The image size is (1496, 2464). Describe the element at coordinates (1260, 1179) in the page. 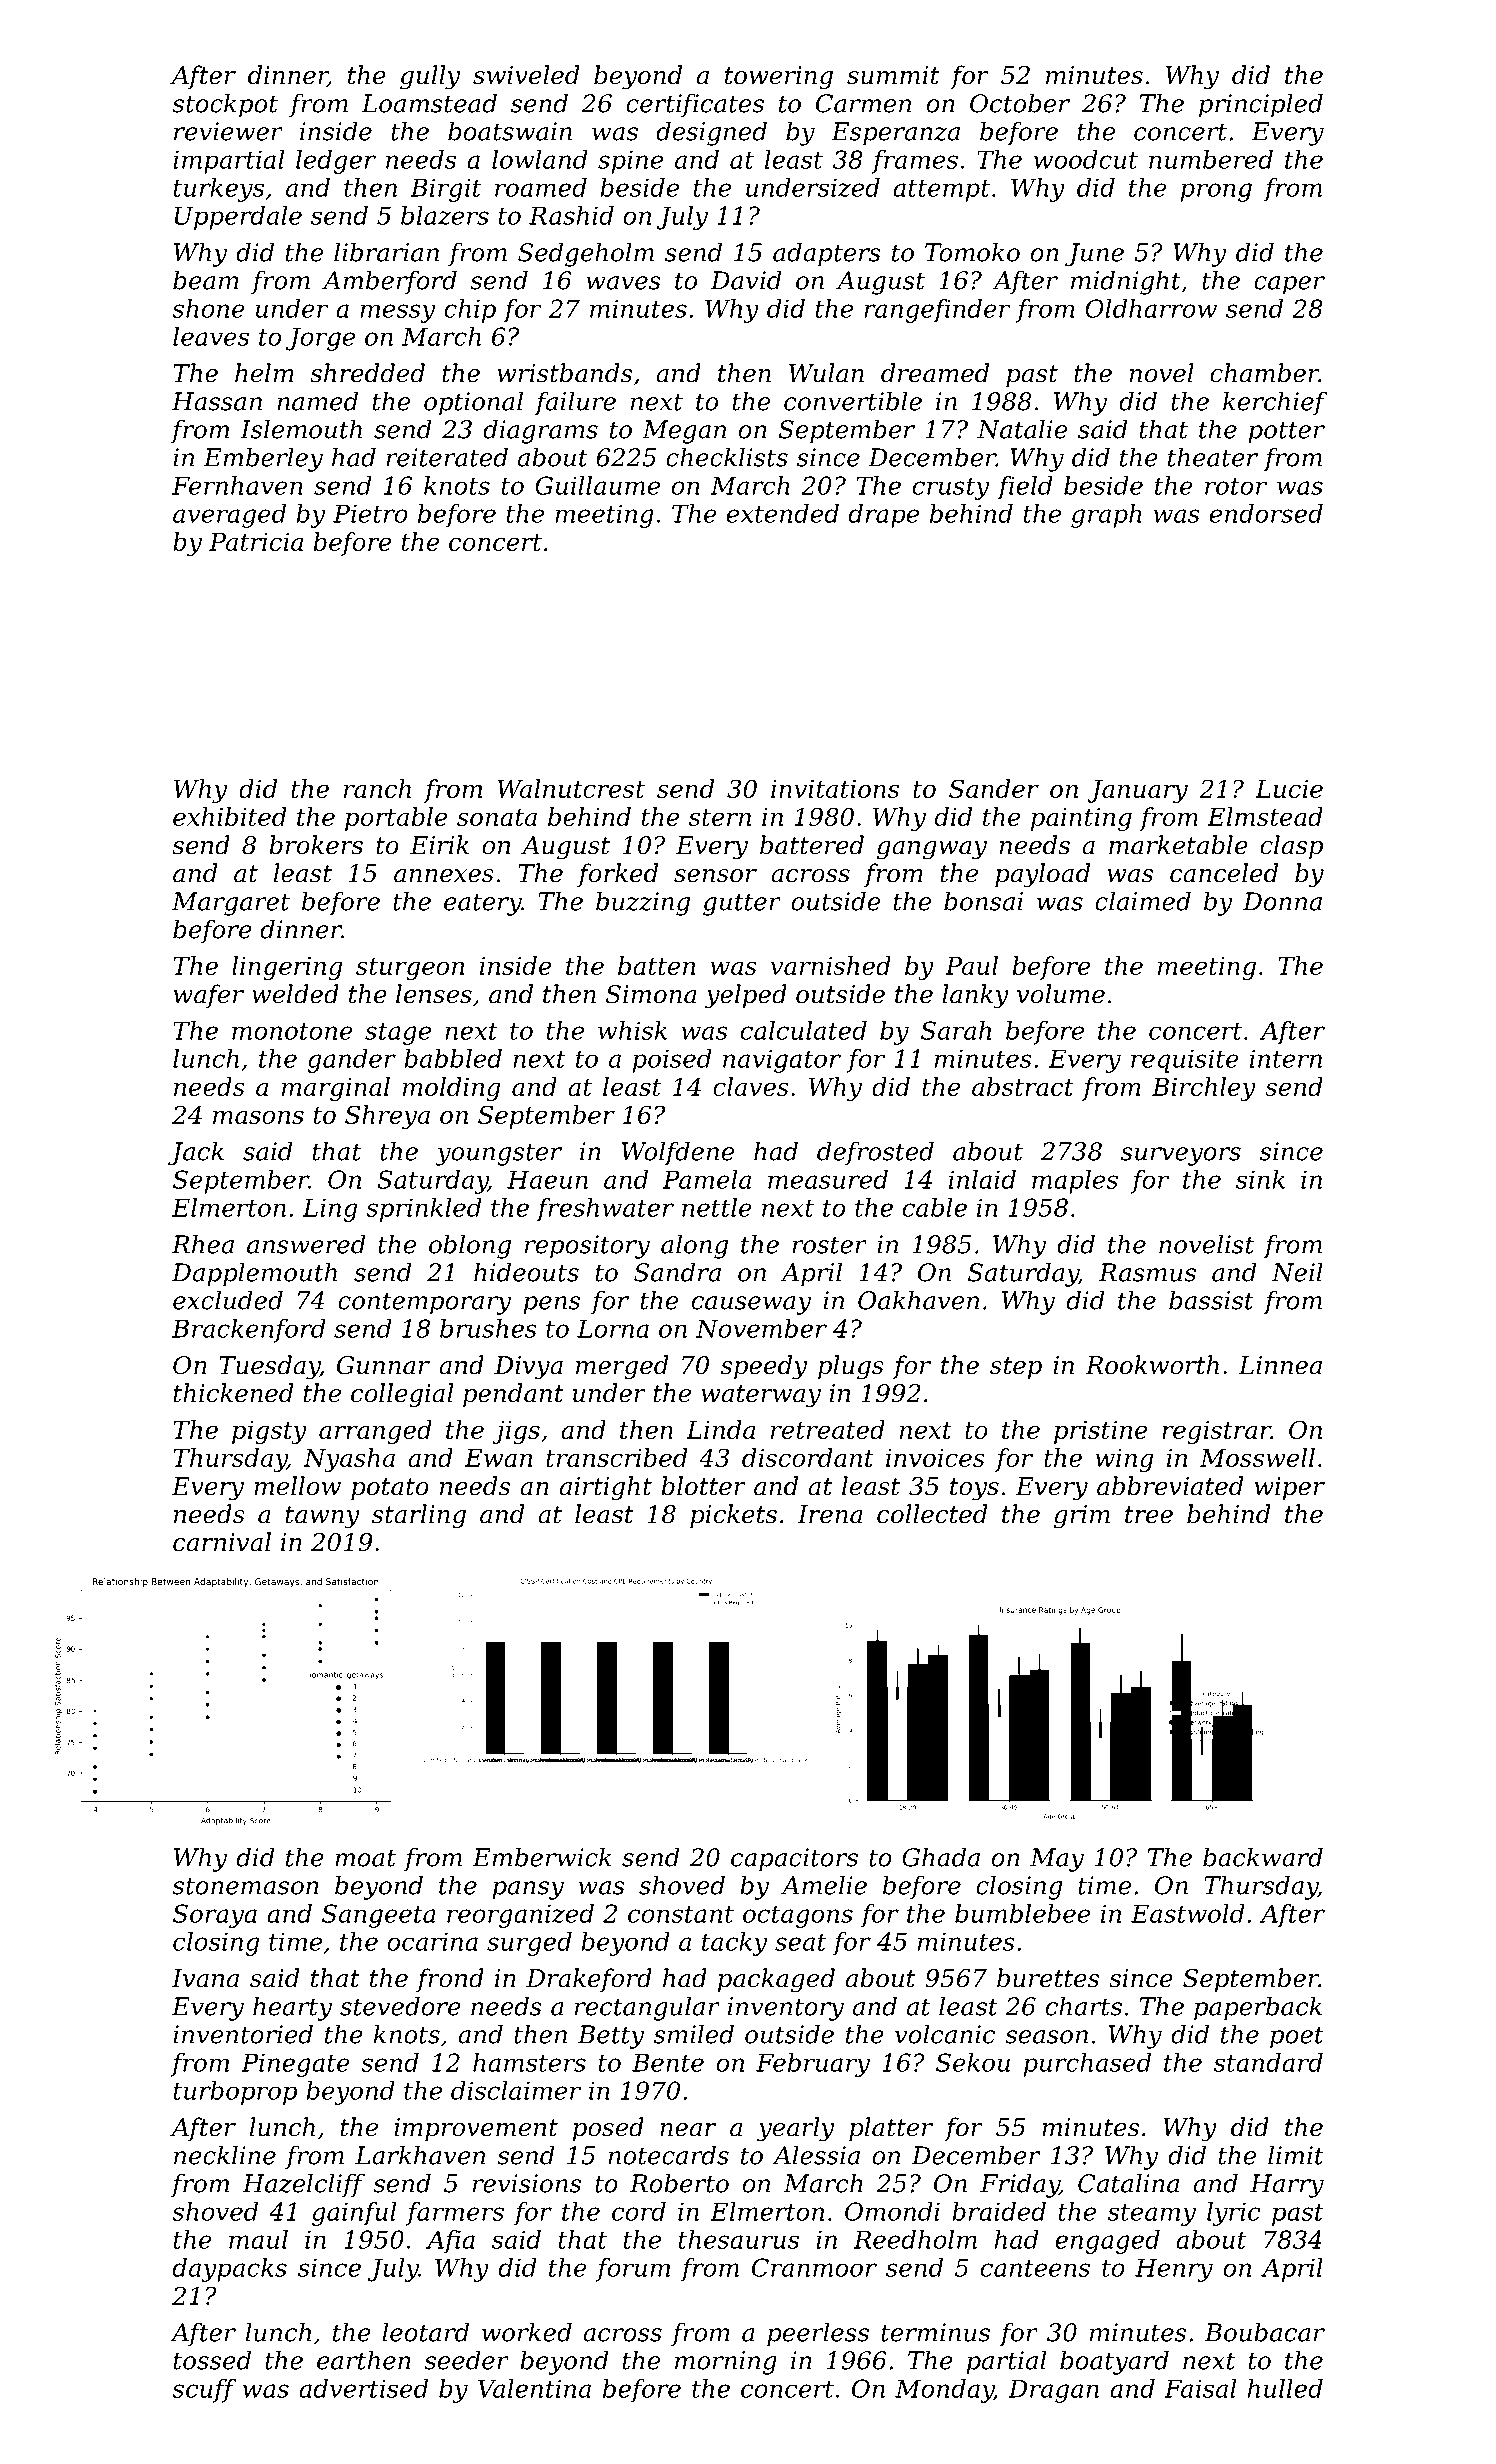

I see `sink` at that location.
